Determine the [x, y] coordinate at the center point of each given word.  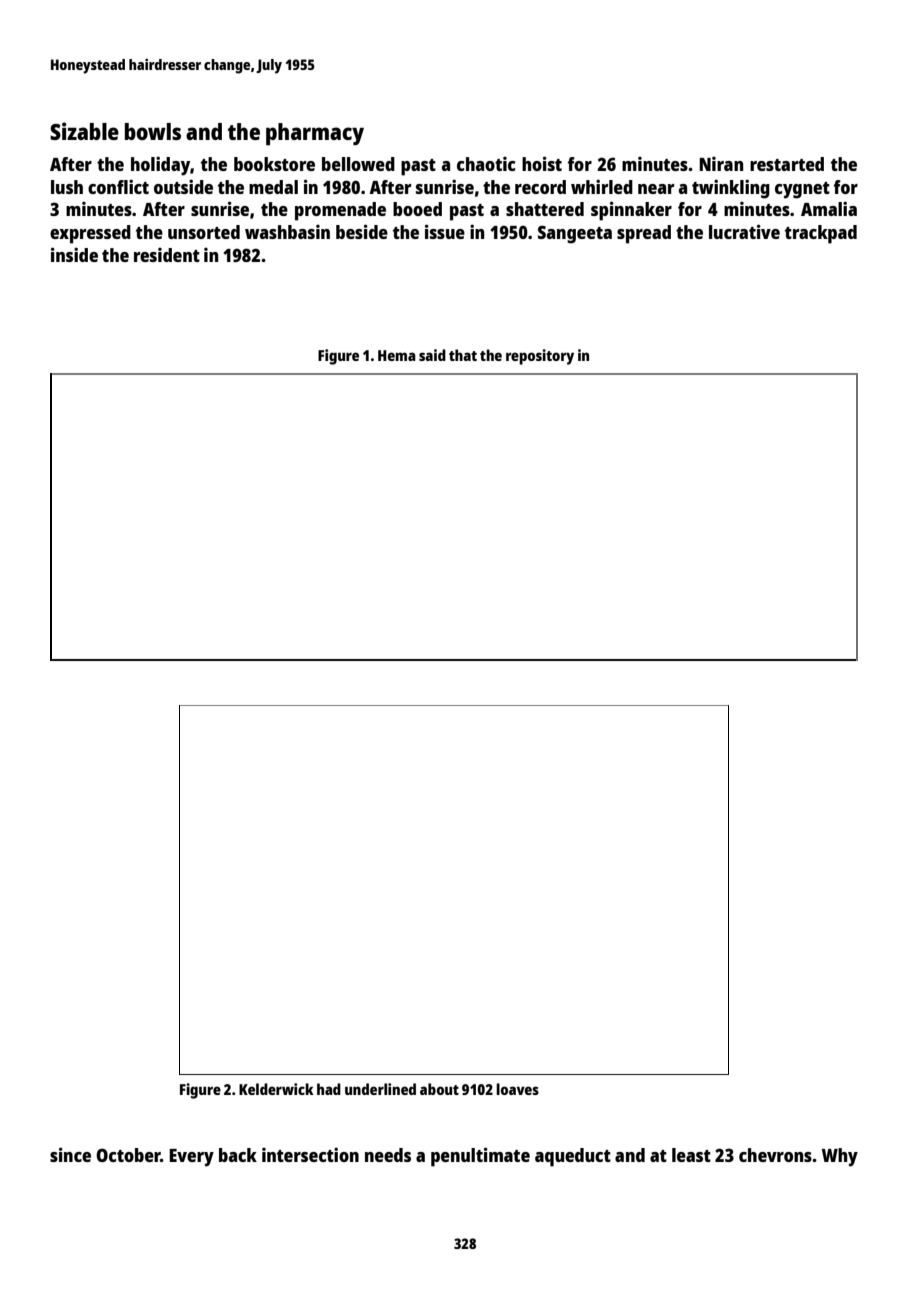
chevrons [775, 1155]
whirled [602, 186]
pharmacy [315, 134]
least [691, 1155]
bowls [153, 131]
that [463, 355]
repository [540, 357]
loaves [517, 1089]
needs [388, 1155]
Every [191, 1158]
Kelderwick [276, 1089]
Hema [397, 355]
